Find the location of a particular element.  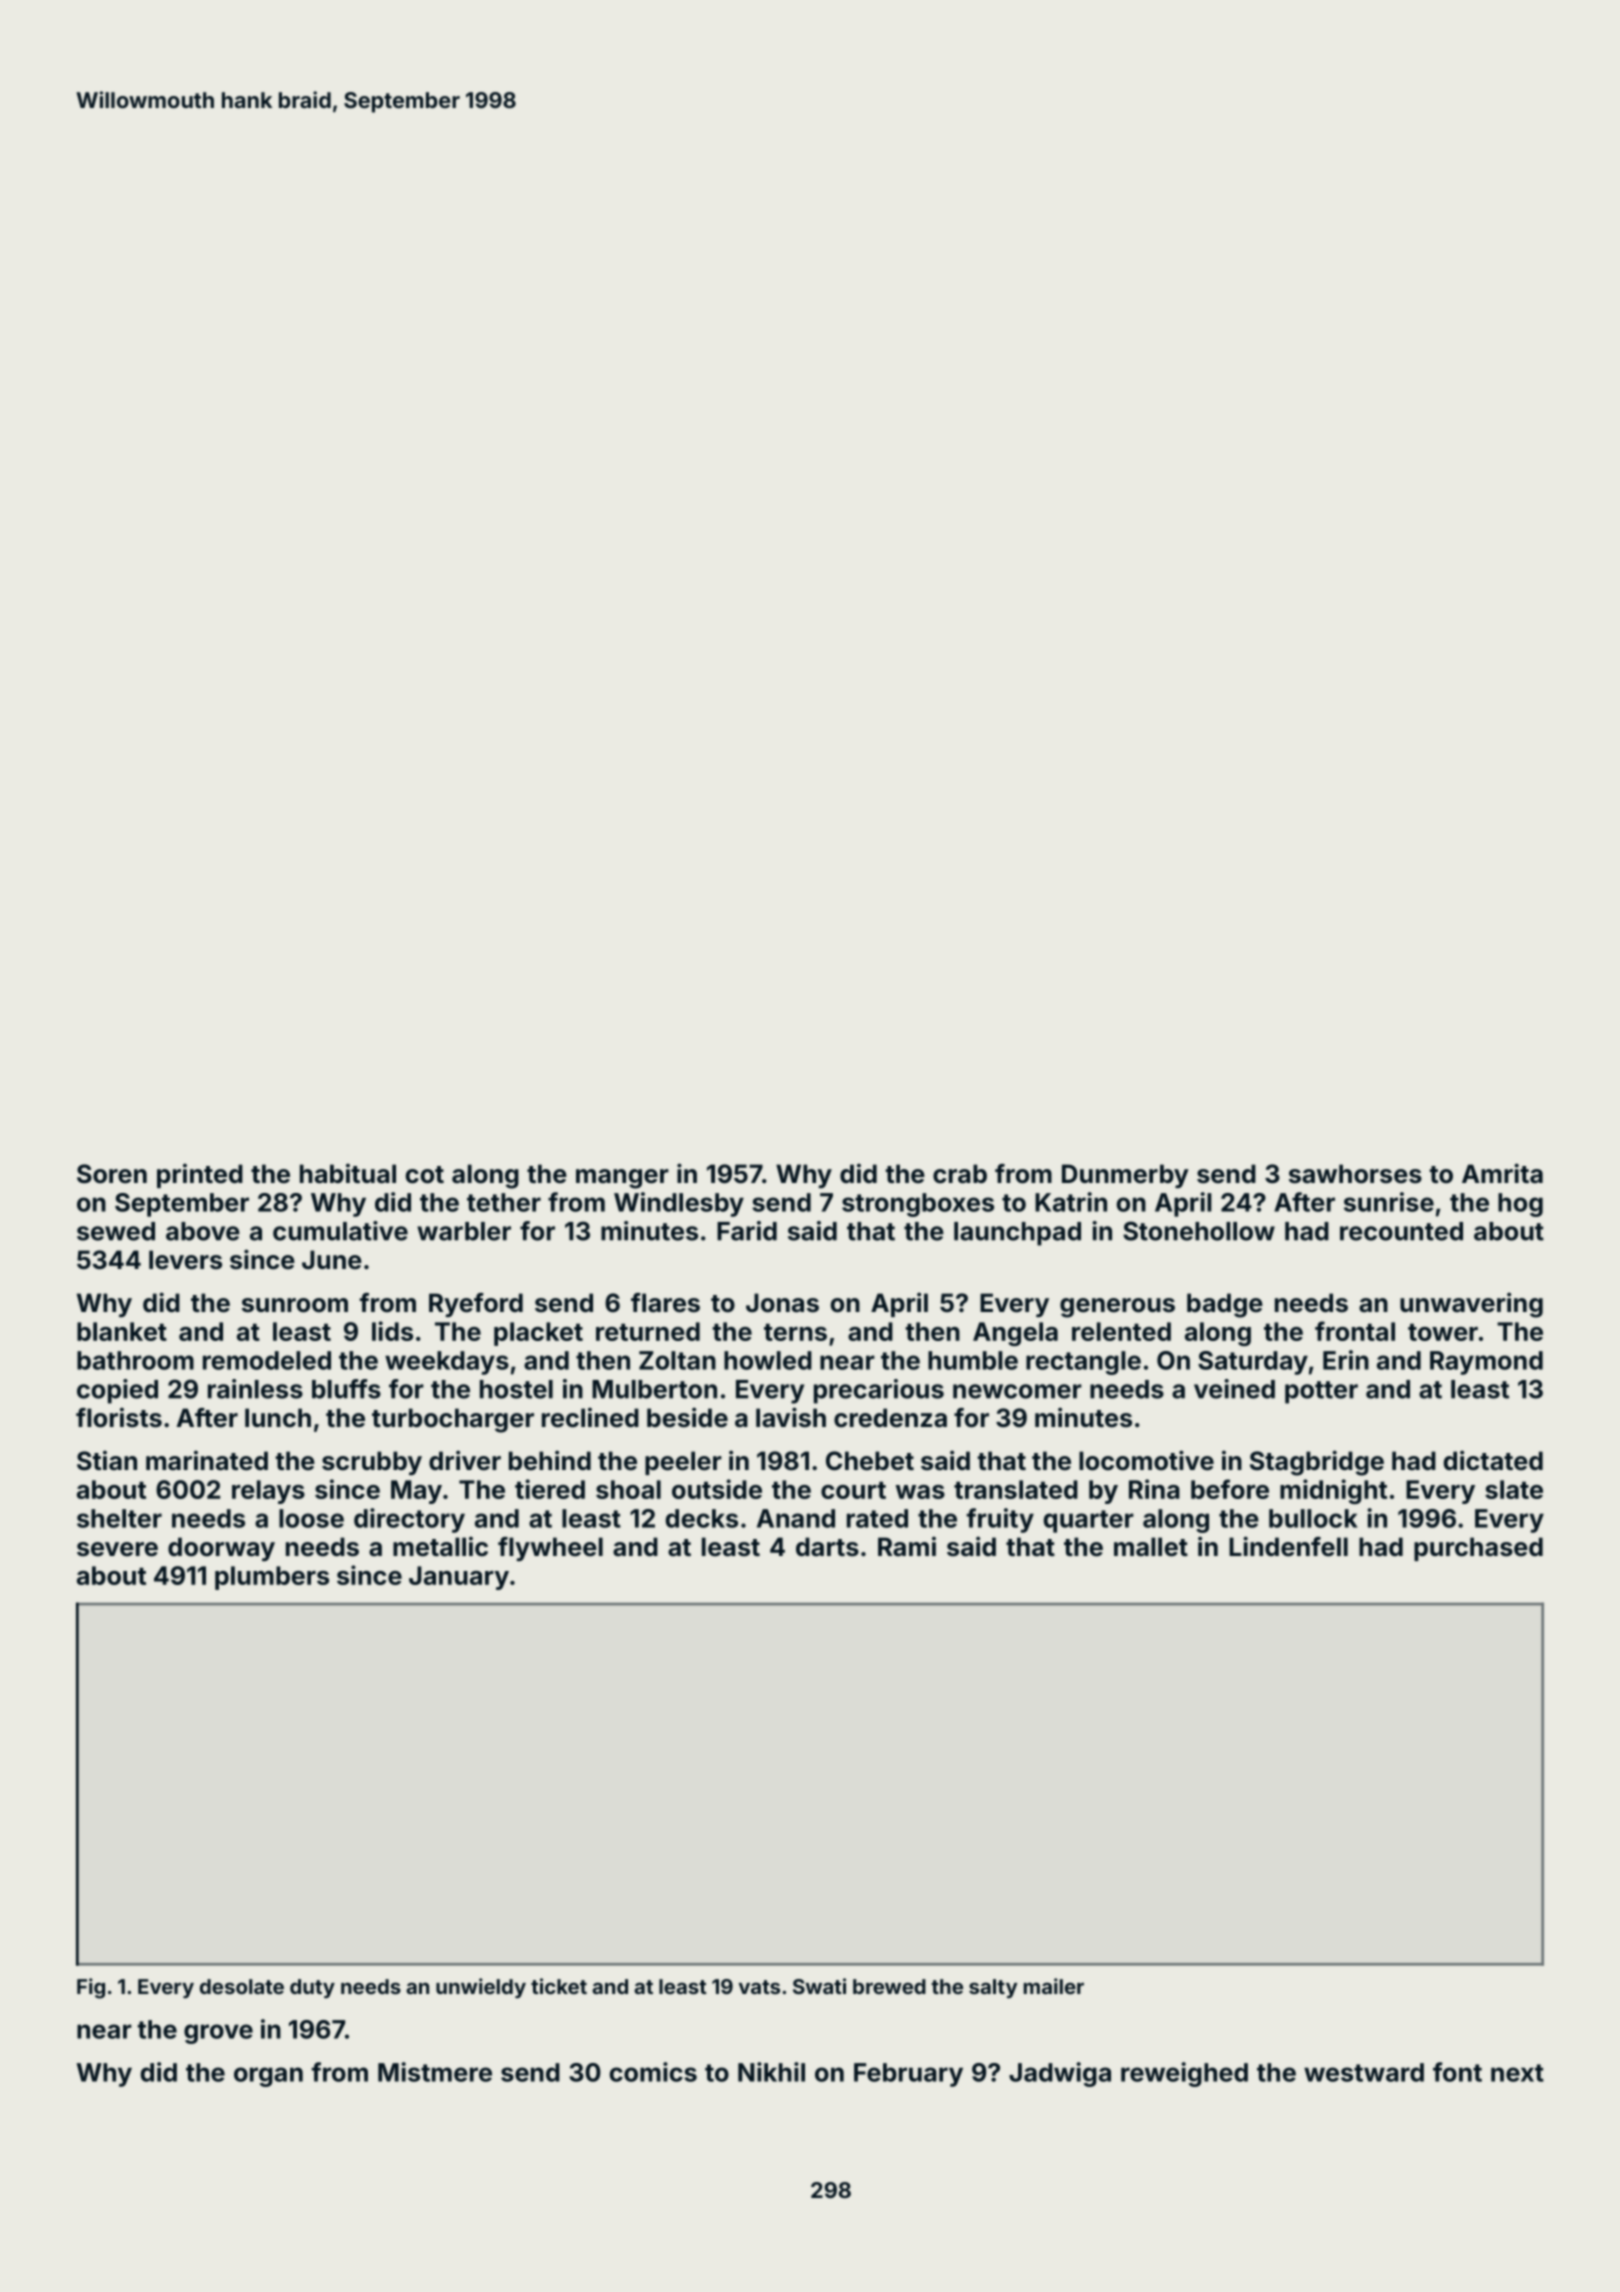

turbocharger is located at coordinates (453, 1420).
